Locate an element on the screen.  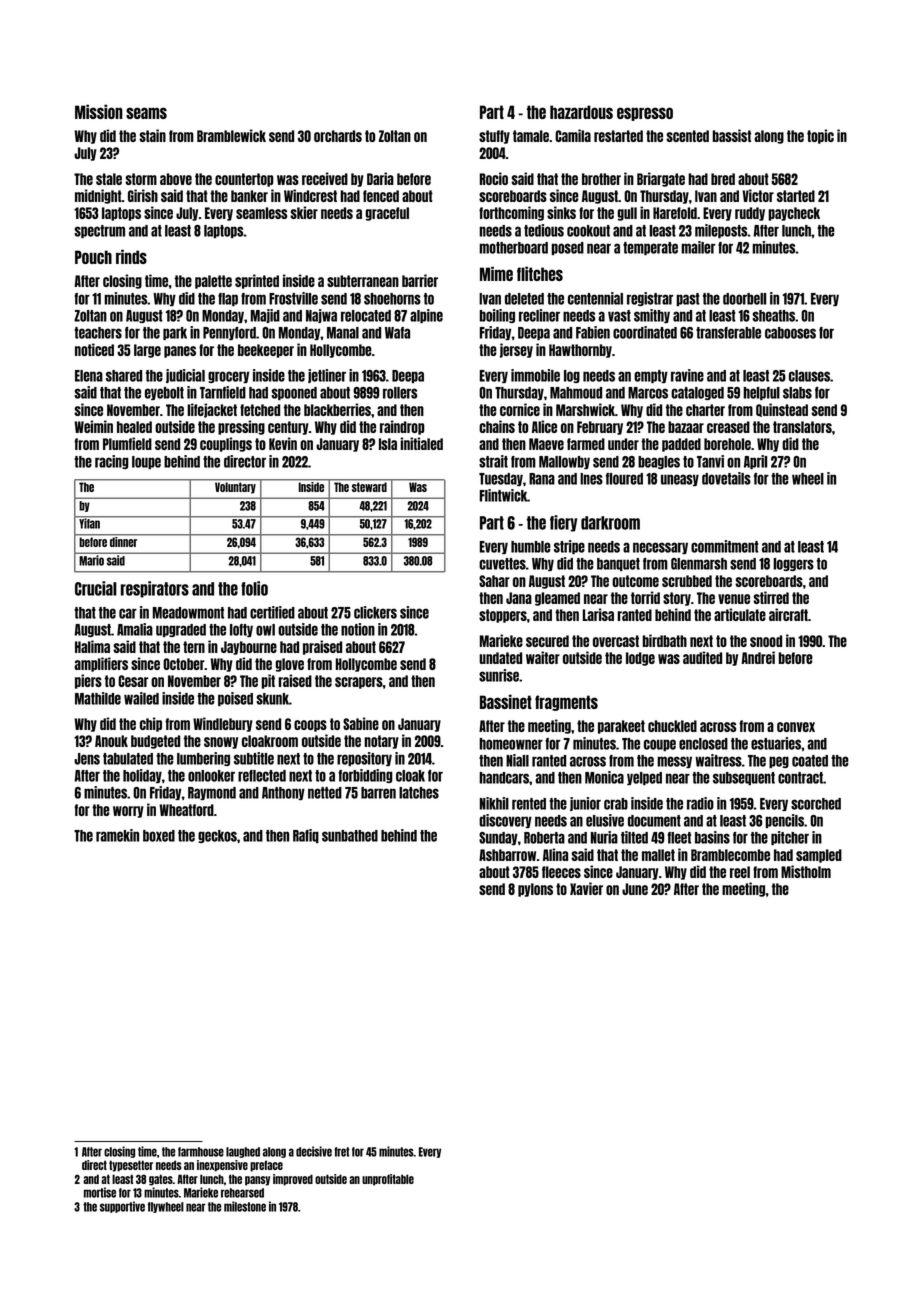
Mistholm is located at coordinates (806, 871).
